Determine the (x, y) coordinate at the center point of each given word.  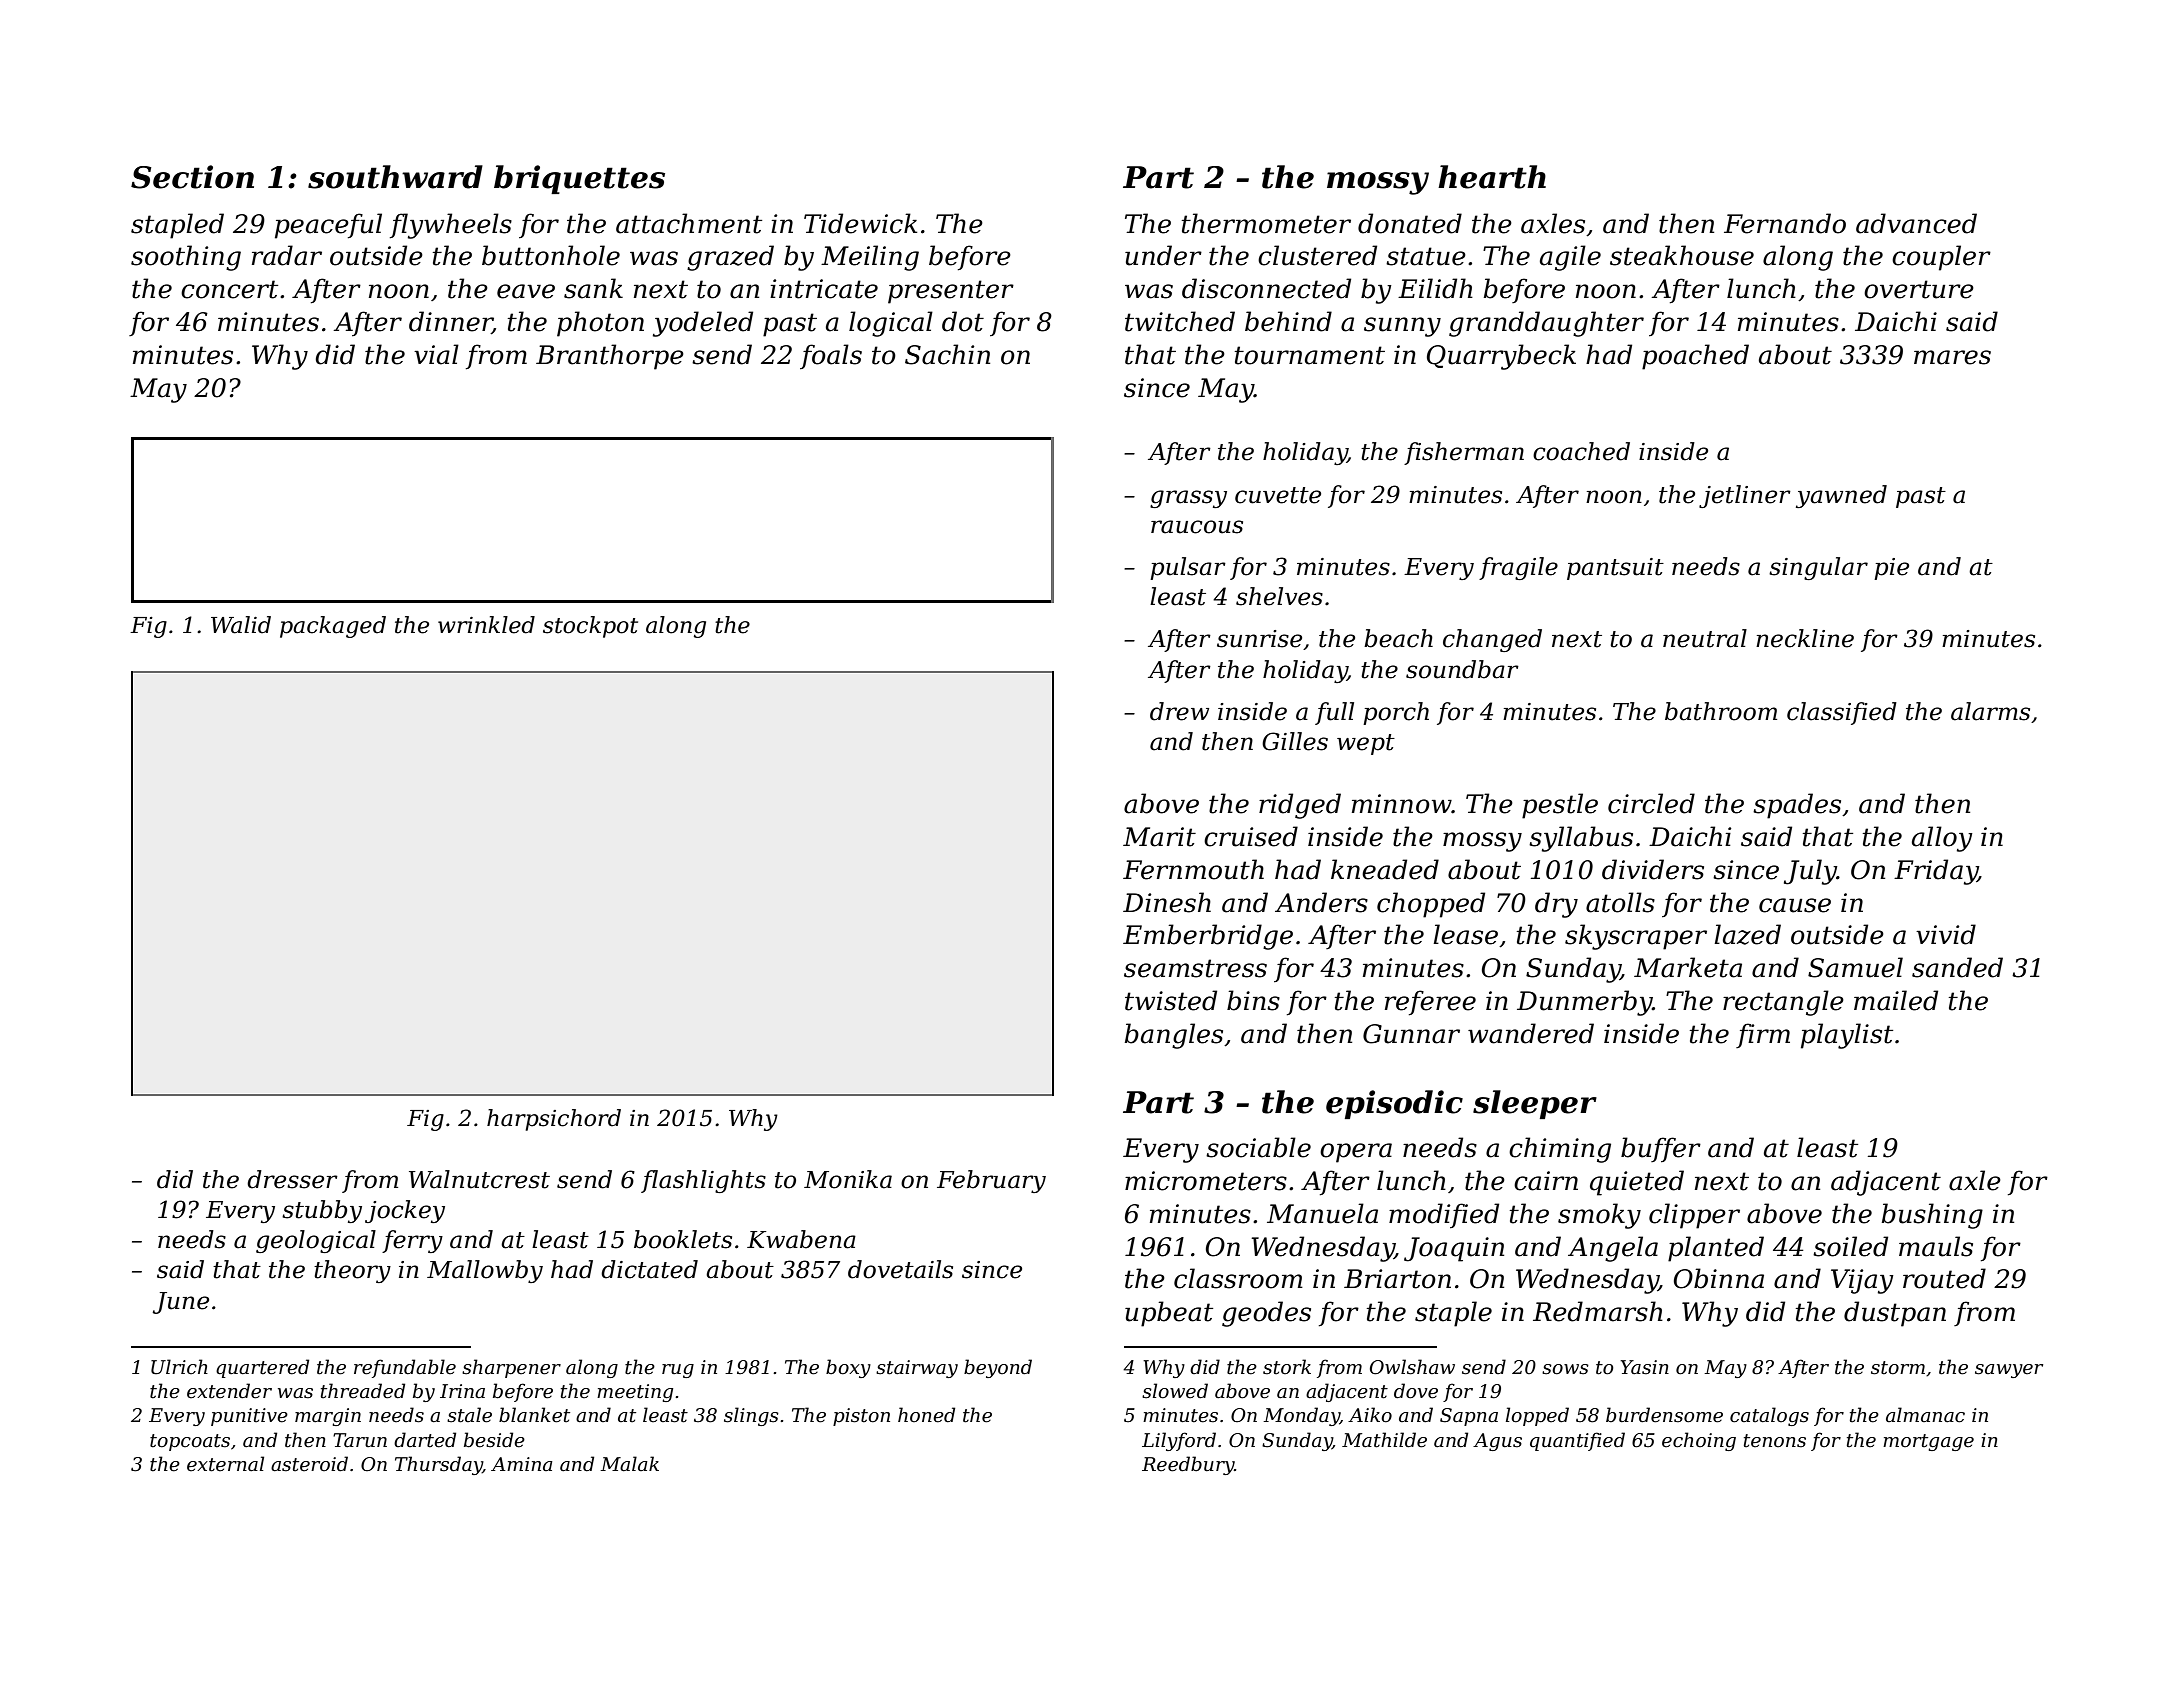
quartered (262, 1368)
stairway (917, 1369)
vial (436, 354)
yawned (1841, 496)
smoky (1599, 1216)
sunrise (1259, 639)
